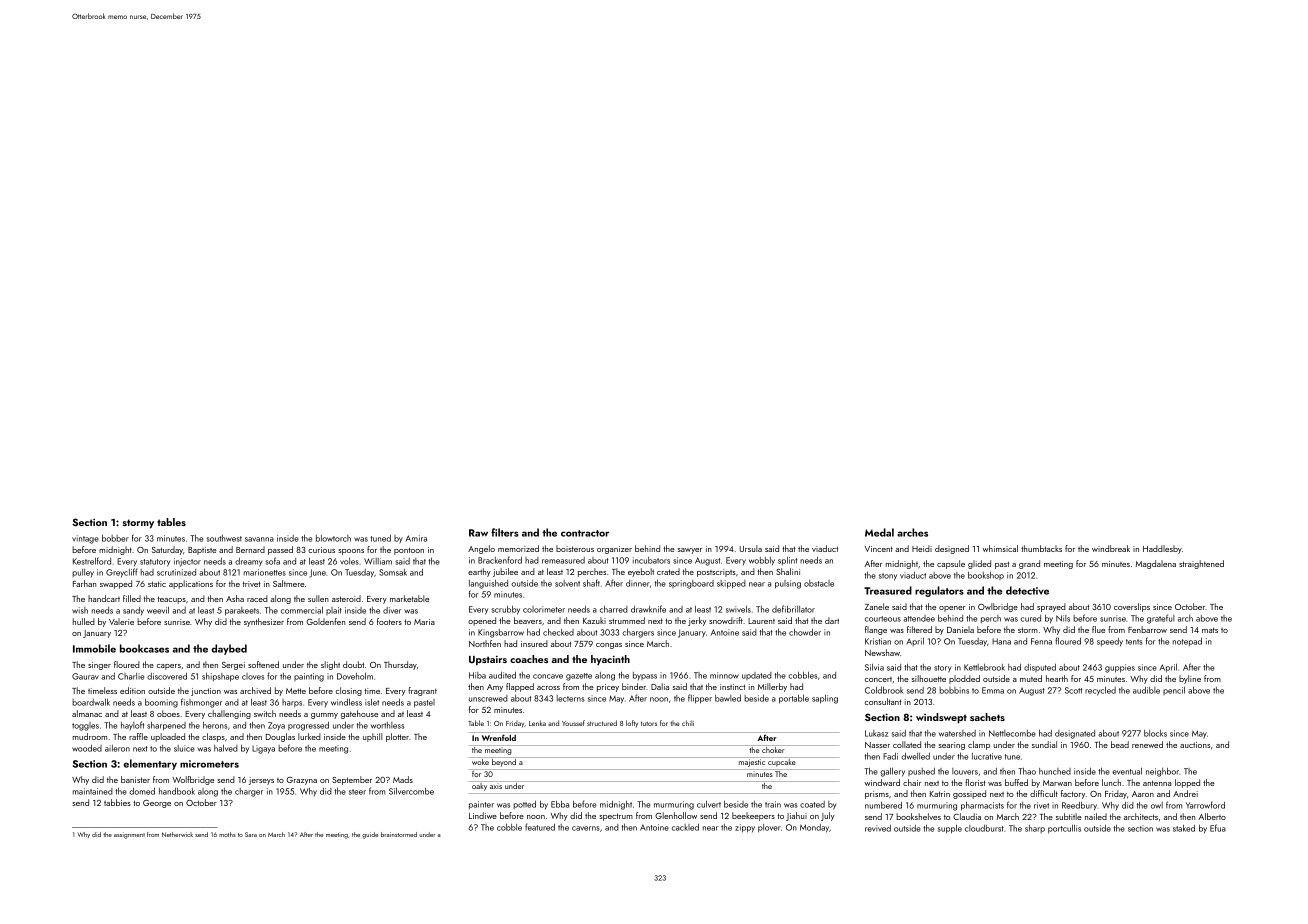 The width and height of the image is (1308, 924). Describe the element at coordinates (709, 804) in the image. I see `culvert` at that location.
